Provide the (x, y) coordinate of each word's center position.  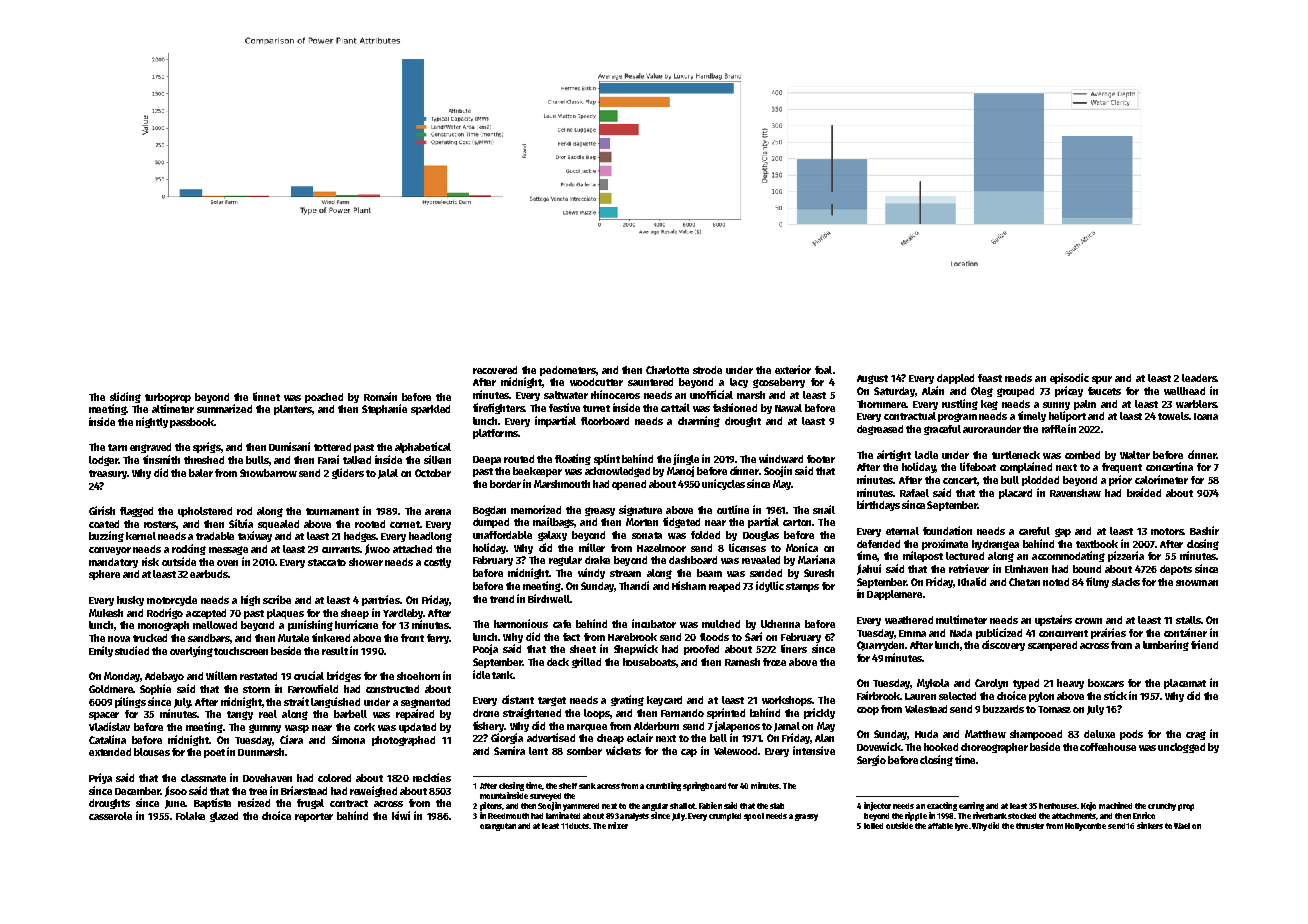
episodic (1069, 378)
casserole (110, 816)
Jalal (388, 474)
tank (502, 675)
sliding (125, 397)
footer (821, 459)
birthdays (878, 505)
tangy (240, 715)
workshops (787, 701)
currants (341, 549)
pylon (1041, 697)
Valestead (926, 709)
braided (1144, 492)
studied (132, 650)
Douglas (761, 536)
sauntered (650, 382)
